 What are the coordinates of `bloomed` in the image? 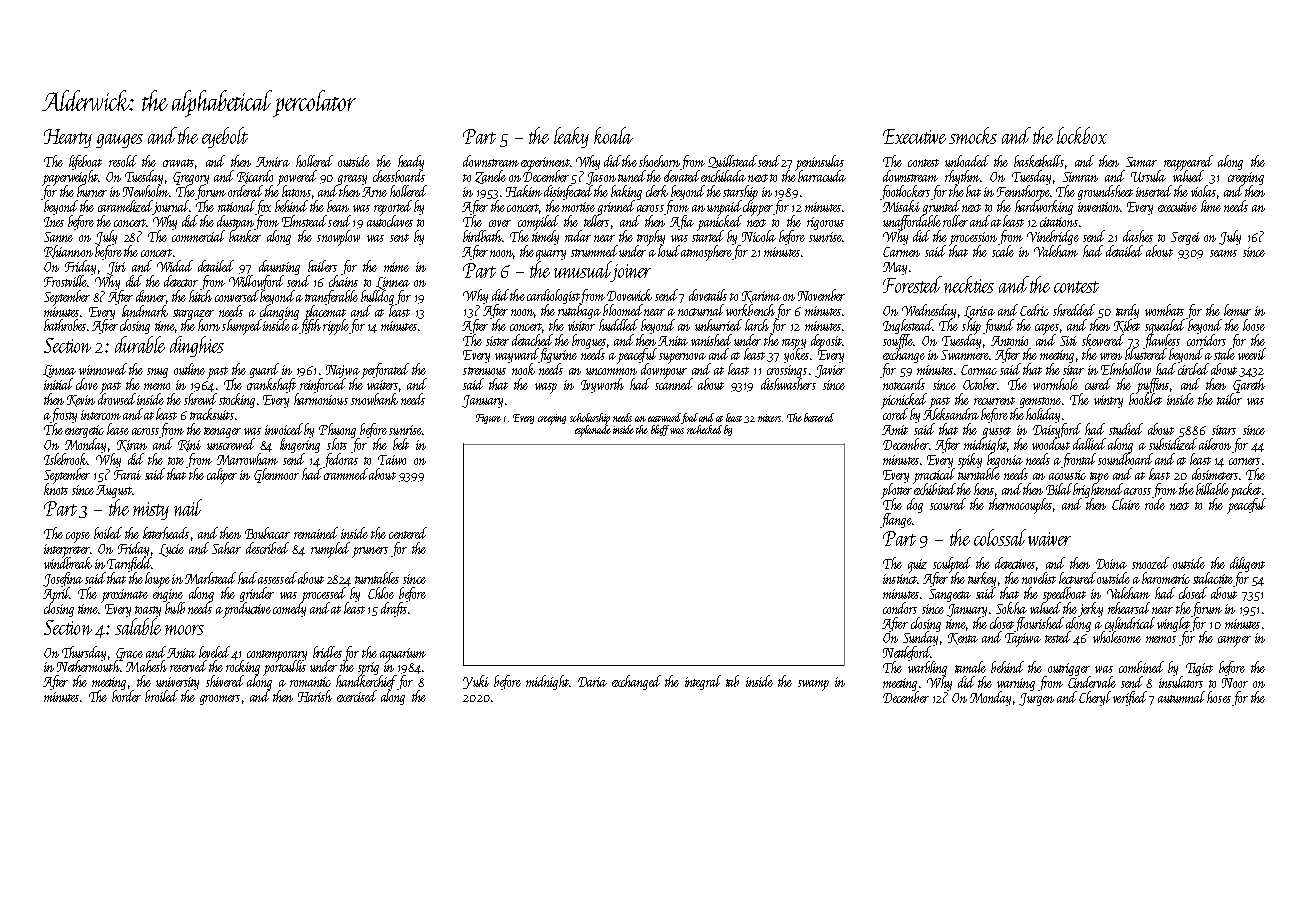 It's located at (623, 310).
